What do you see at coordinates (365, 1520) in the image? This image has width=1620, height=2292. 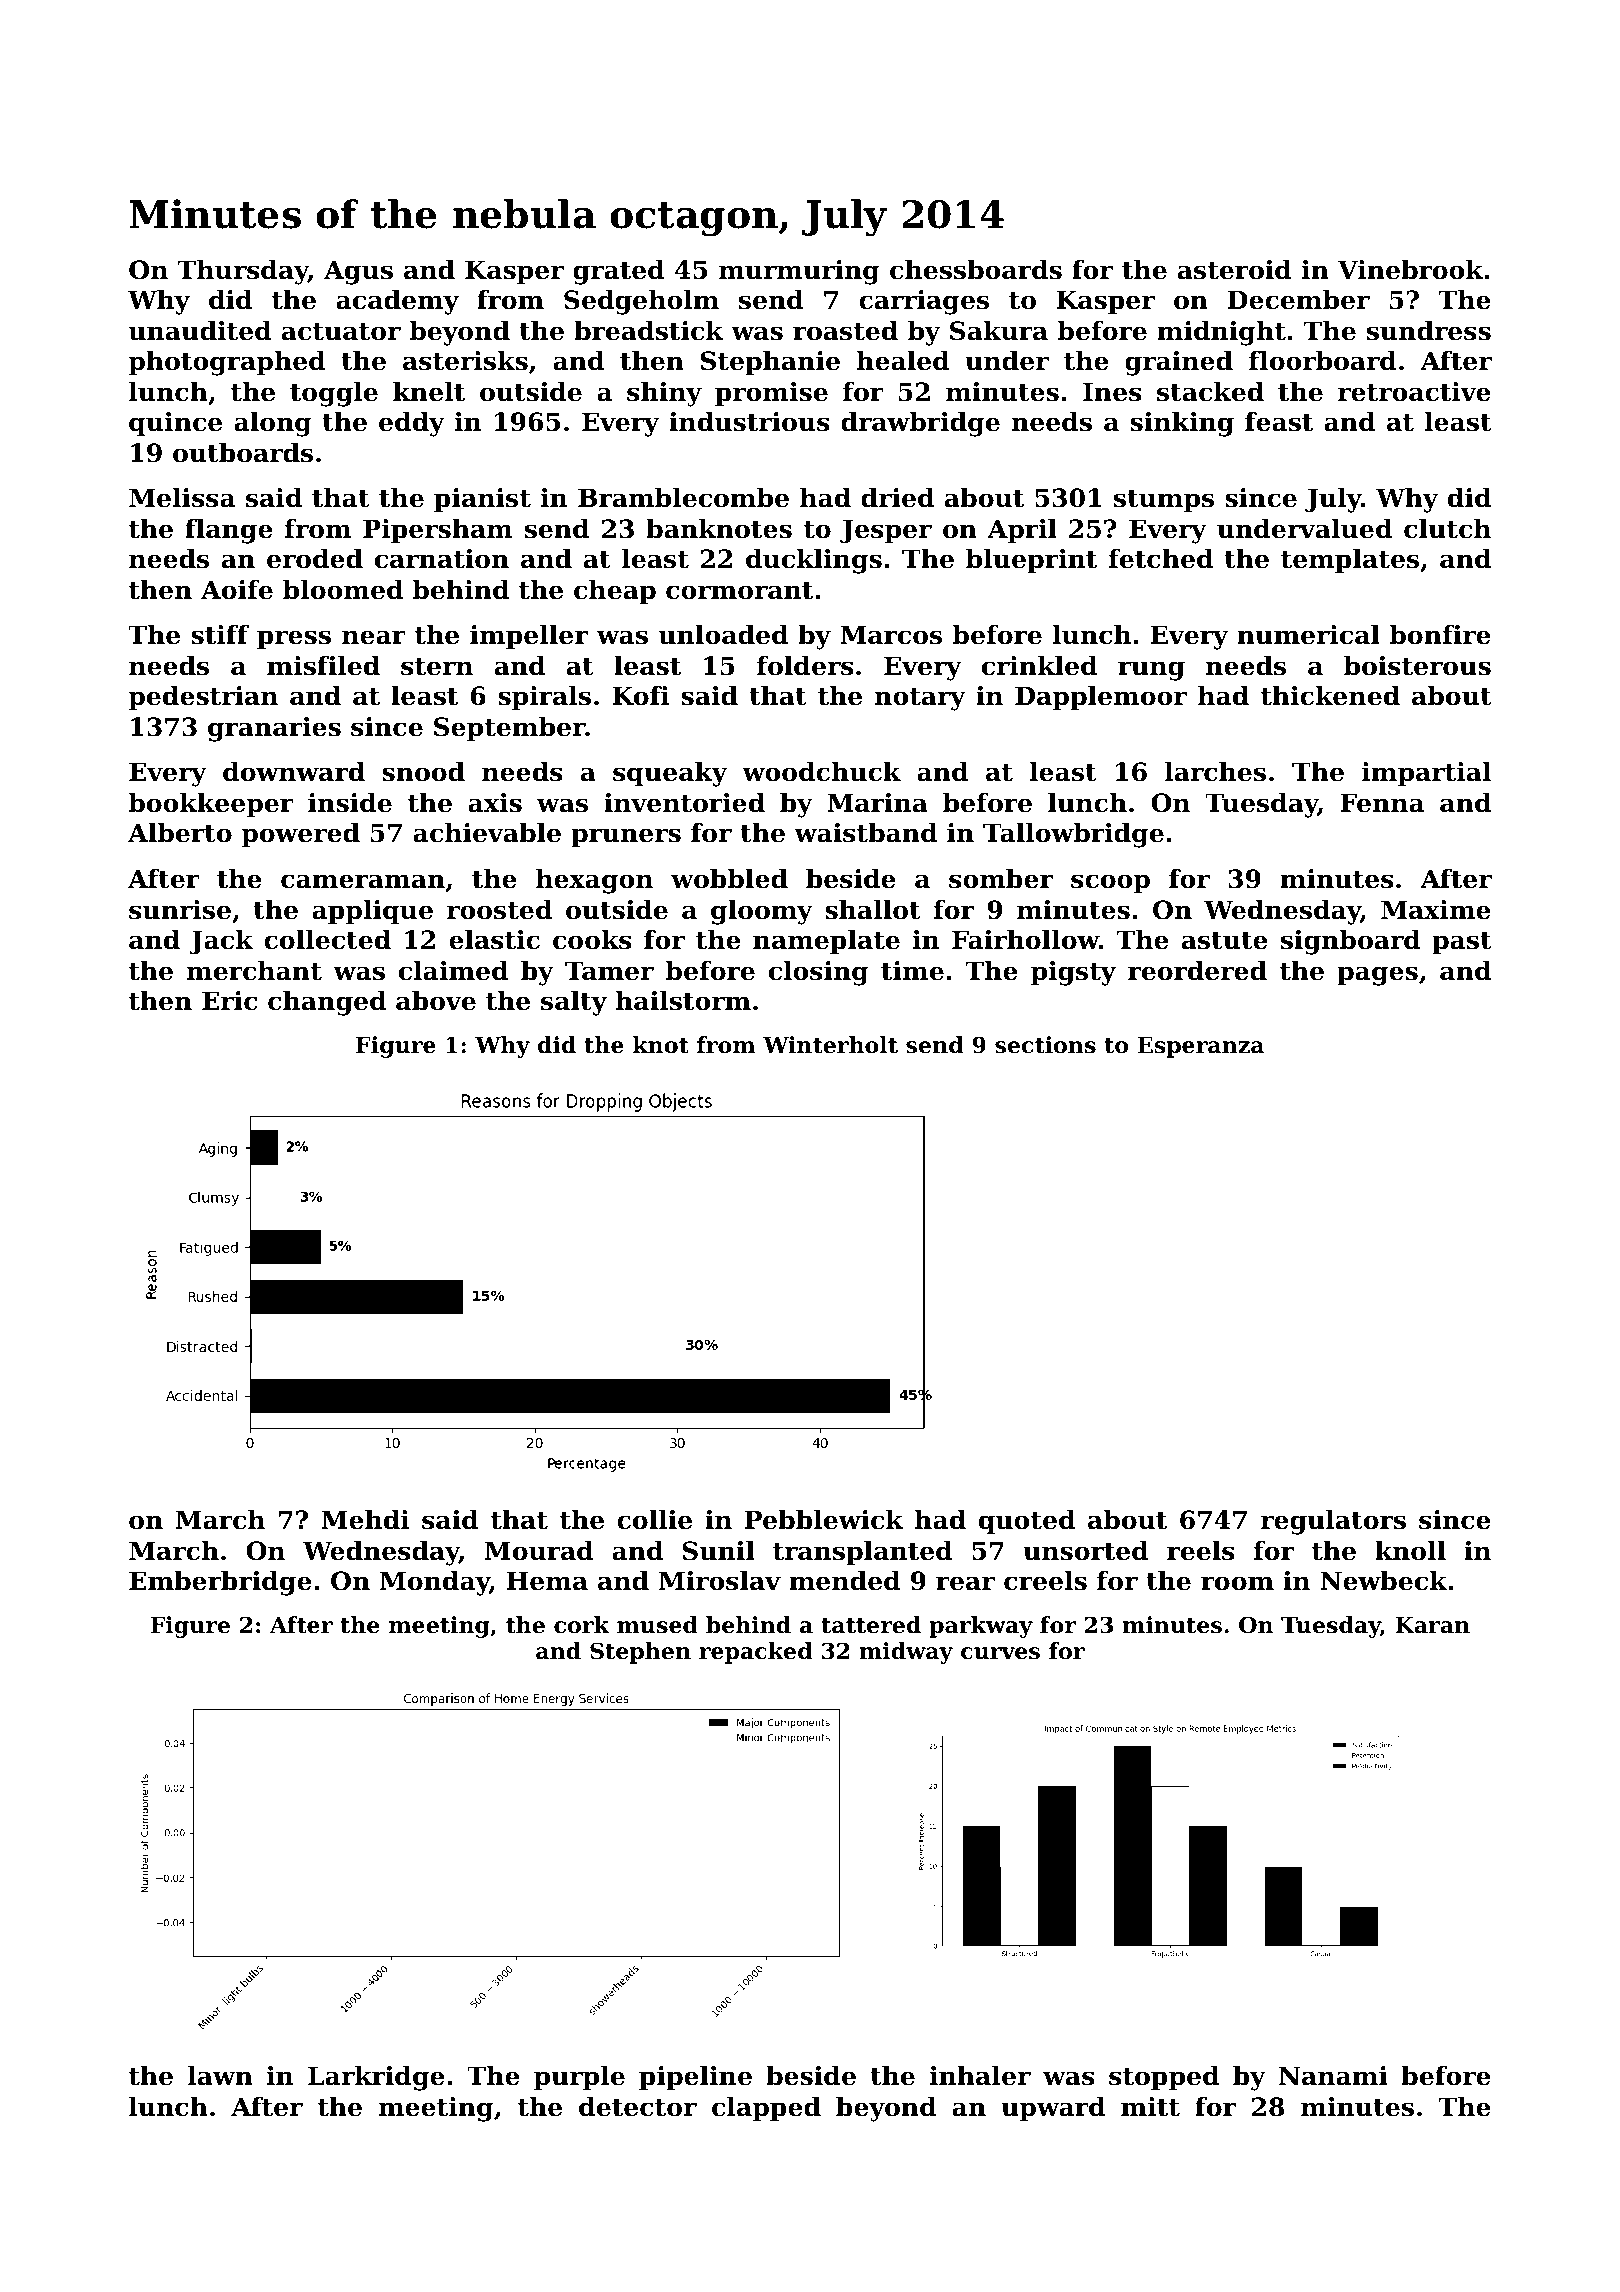 I see `Mehdi` at bounding box center [365, 1520].
